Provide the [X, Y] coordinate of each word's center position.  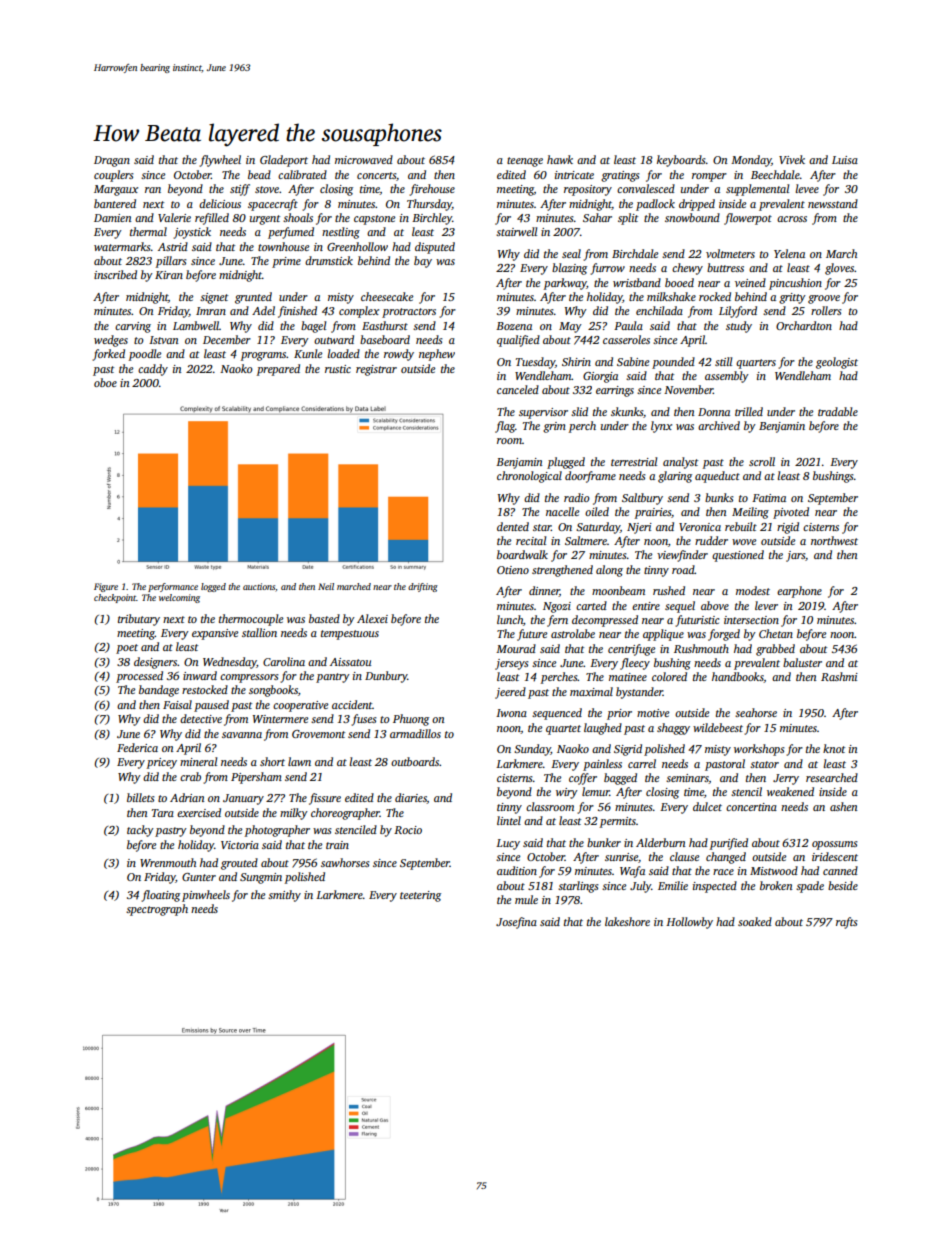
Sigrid [628, 750]
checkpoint [115, 598]
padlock [655, 205]
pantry [333, 678]
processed [139, 677]
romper [709, 177]
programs [264, 356]
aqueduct [717, 477]
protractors [409, 313]
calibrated [302, 174]
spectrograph [157, 910]
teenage [525, 162]
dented [513, 526]
